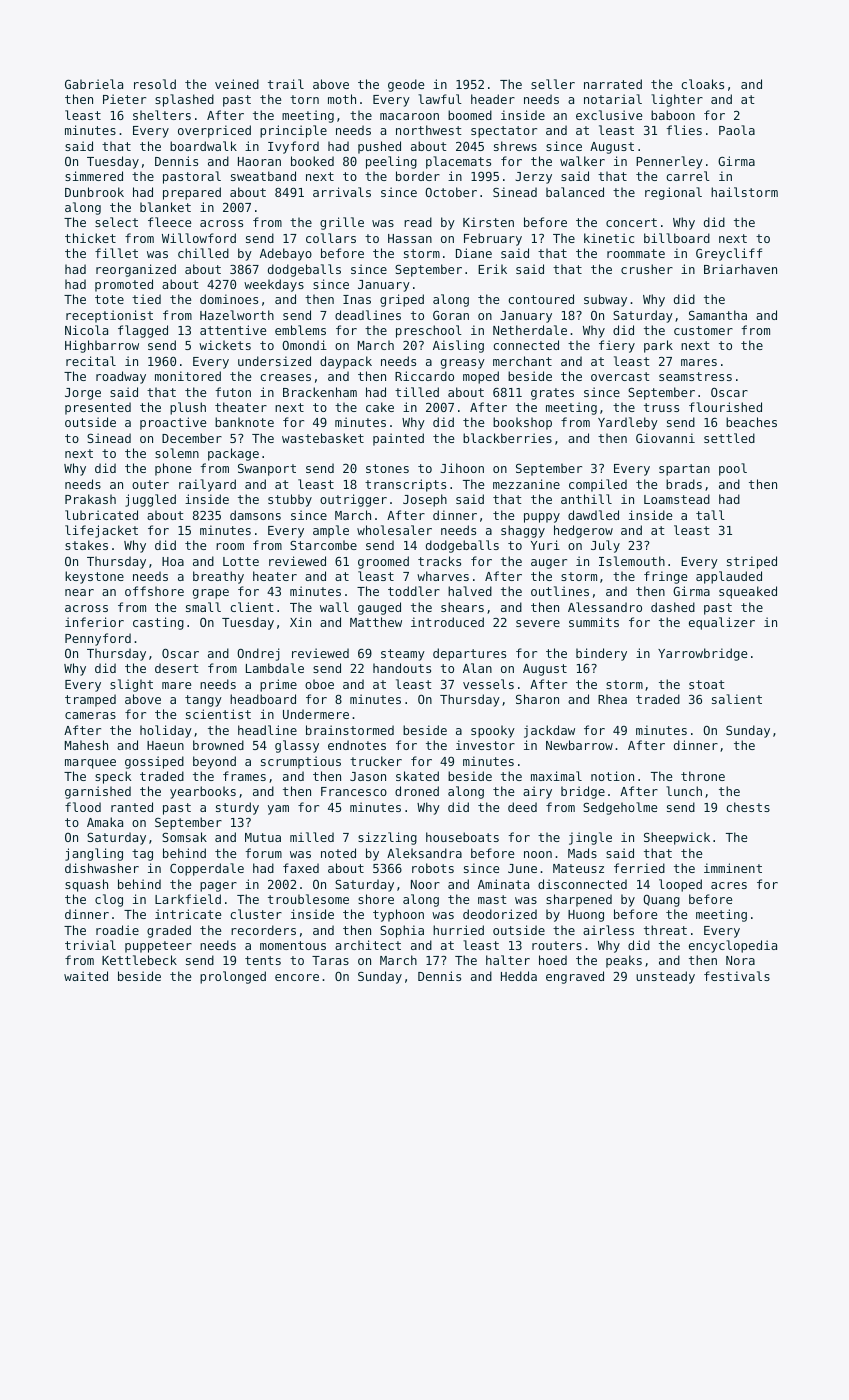 The image size is (849, 1400). I want to click on frames, so click(244, 776).
